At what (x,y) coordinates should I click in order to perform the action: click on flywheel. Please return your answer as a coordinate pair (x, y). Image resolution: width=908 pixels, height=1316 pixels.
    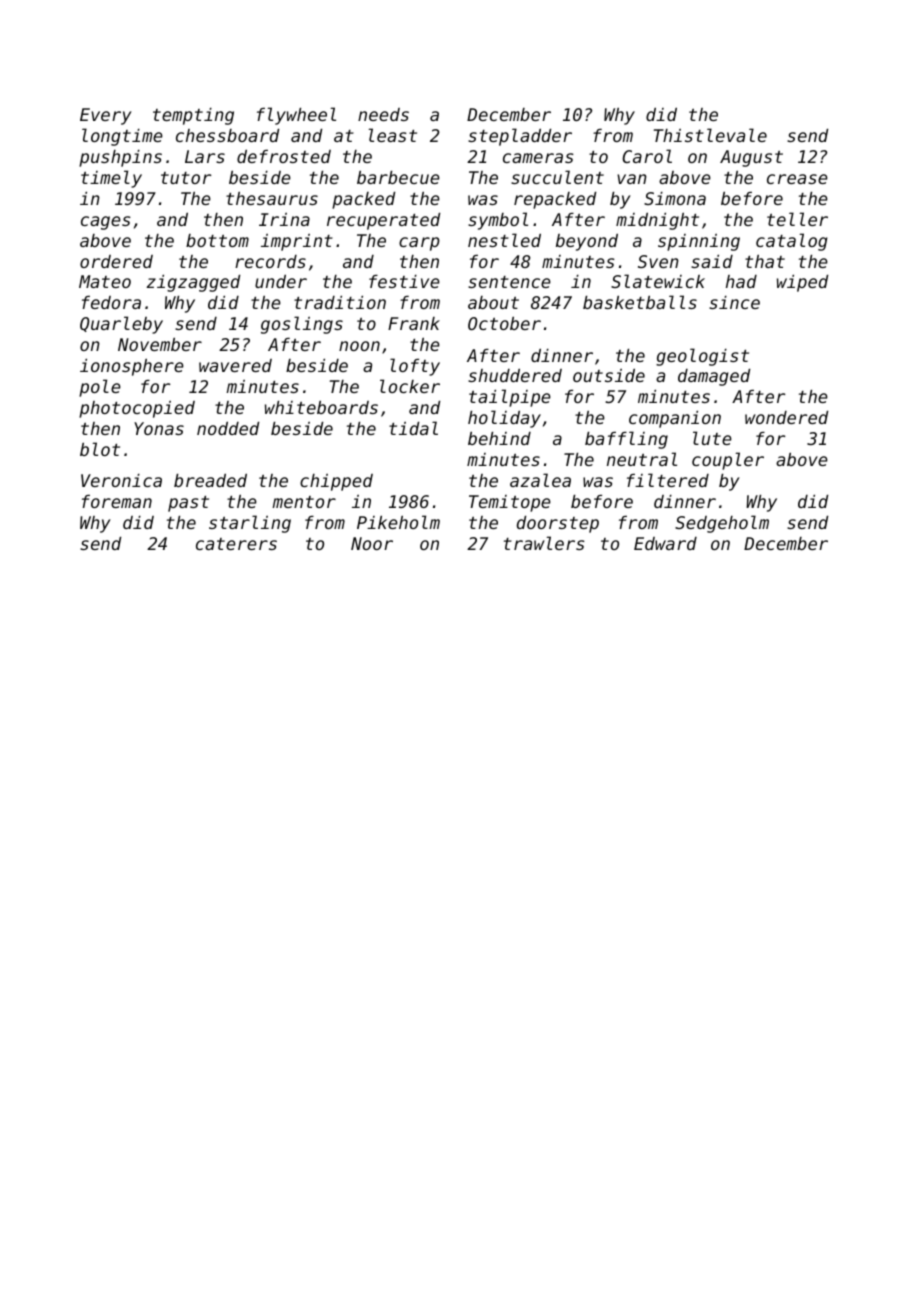
    Looking at the image, I should click on (296, 116).
